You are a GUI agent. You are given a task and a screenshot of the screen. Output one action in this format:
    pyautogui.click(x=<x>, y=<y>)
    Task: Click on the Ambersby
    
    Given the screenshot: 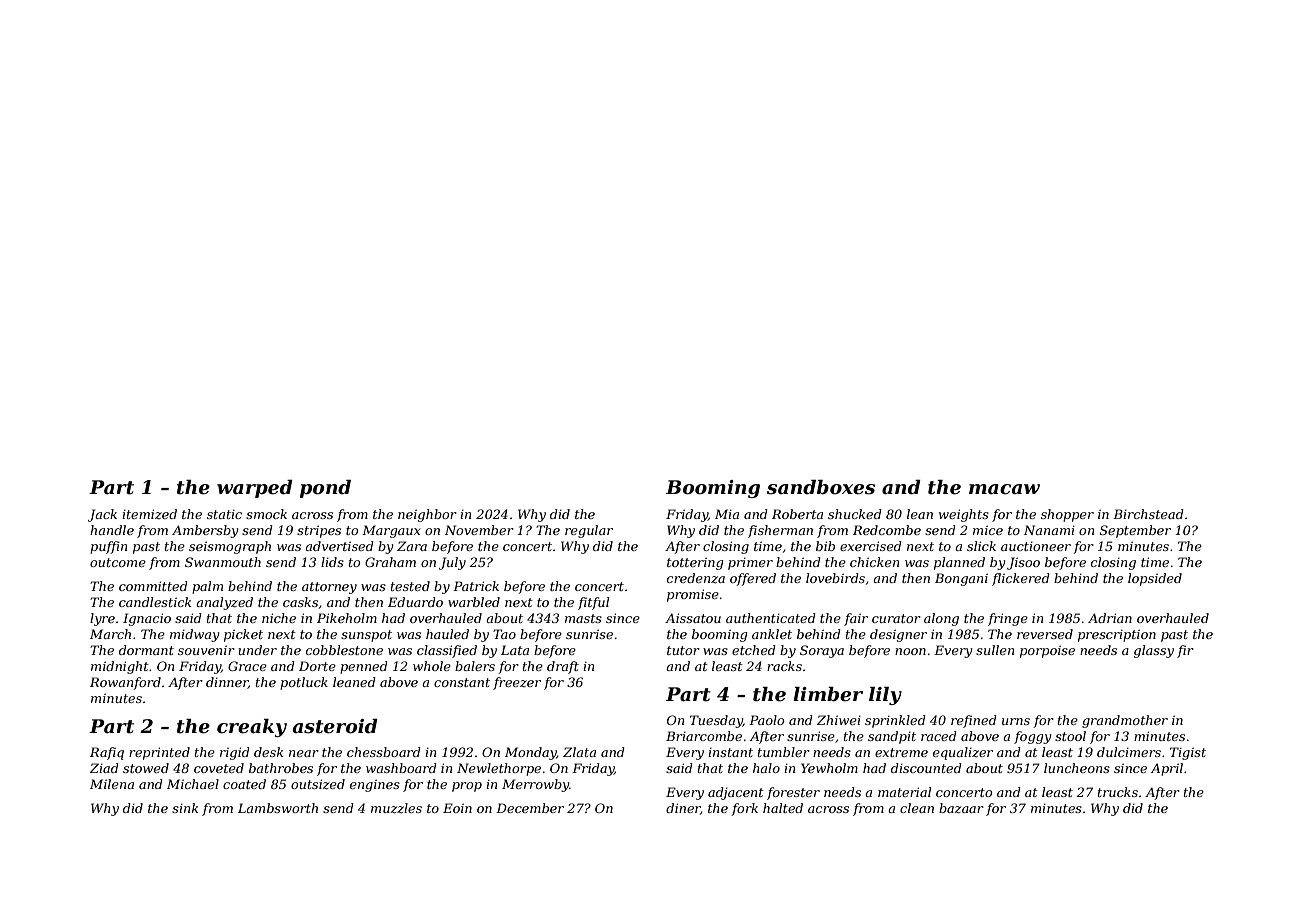 What is the action you would take?
    pyautogui.click(x=205, y=531)
